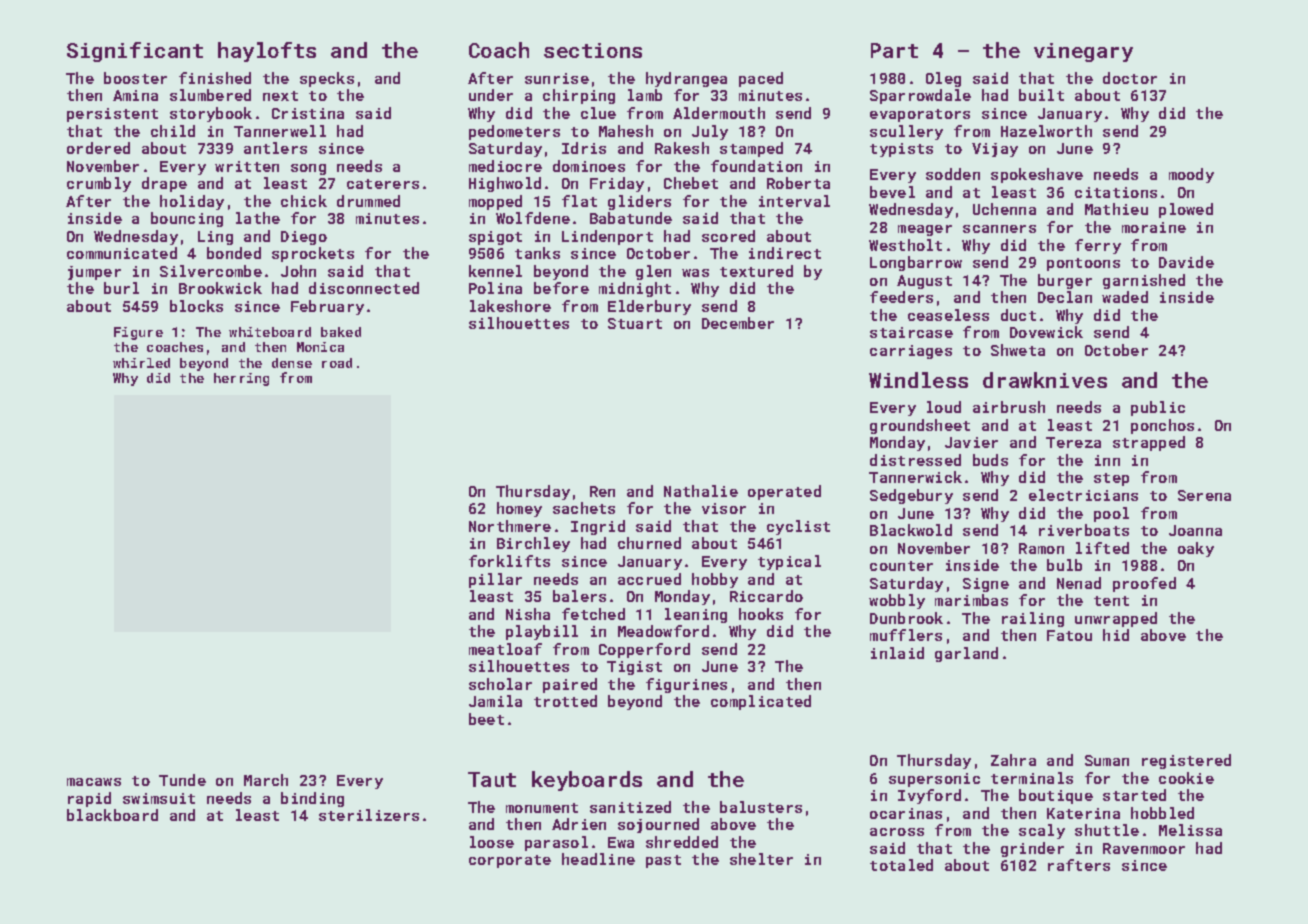  What do you see at coordinates (510, 526) in the image?
I see `Northmere` at bounding box center [510, 526].
